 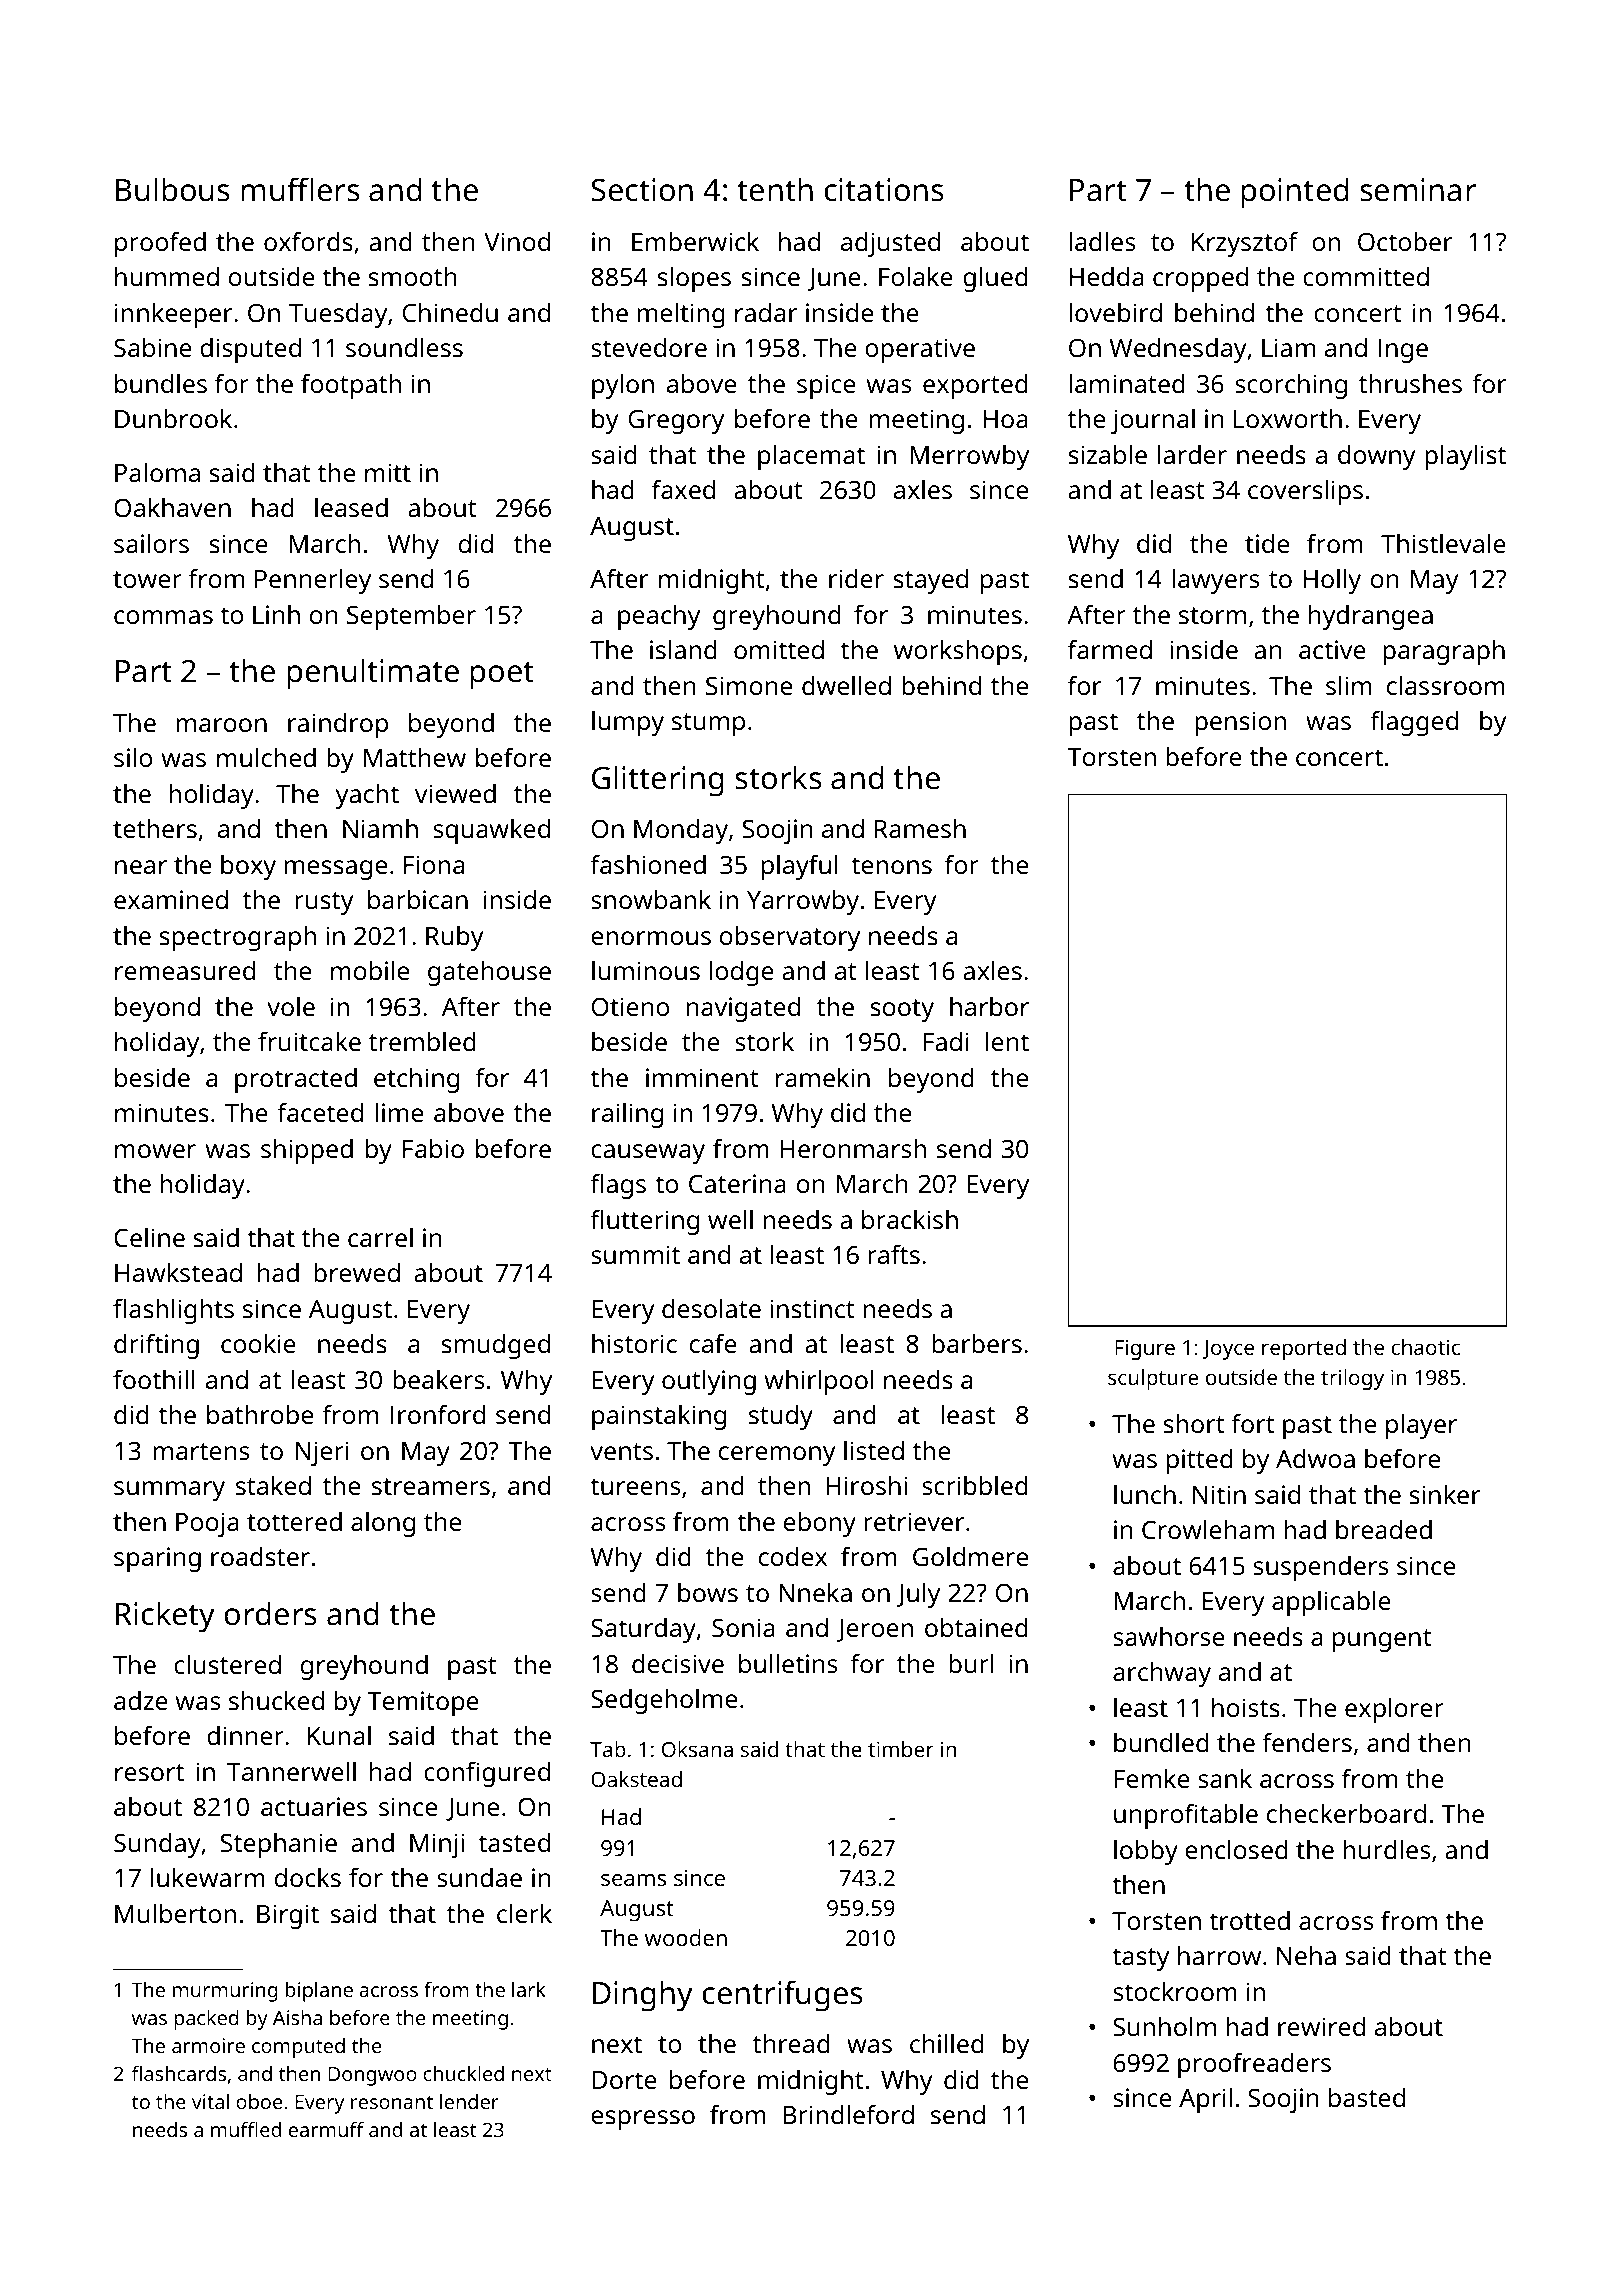 What do you see at coordinates (1295, 193) in the page?
I see `pointed` at bounding box center [1295, 193].
